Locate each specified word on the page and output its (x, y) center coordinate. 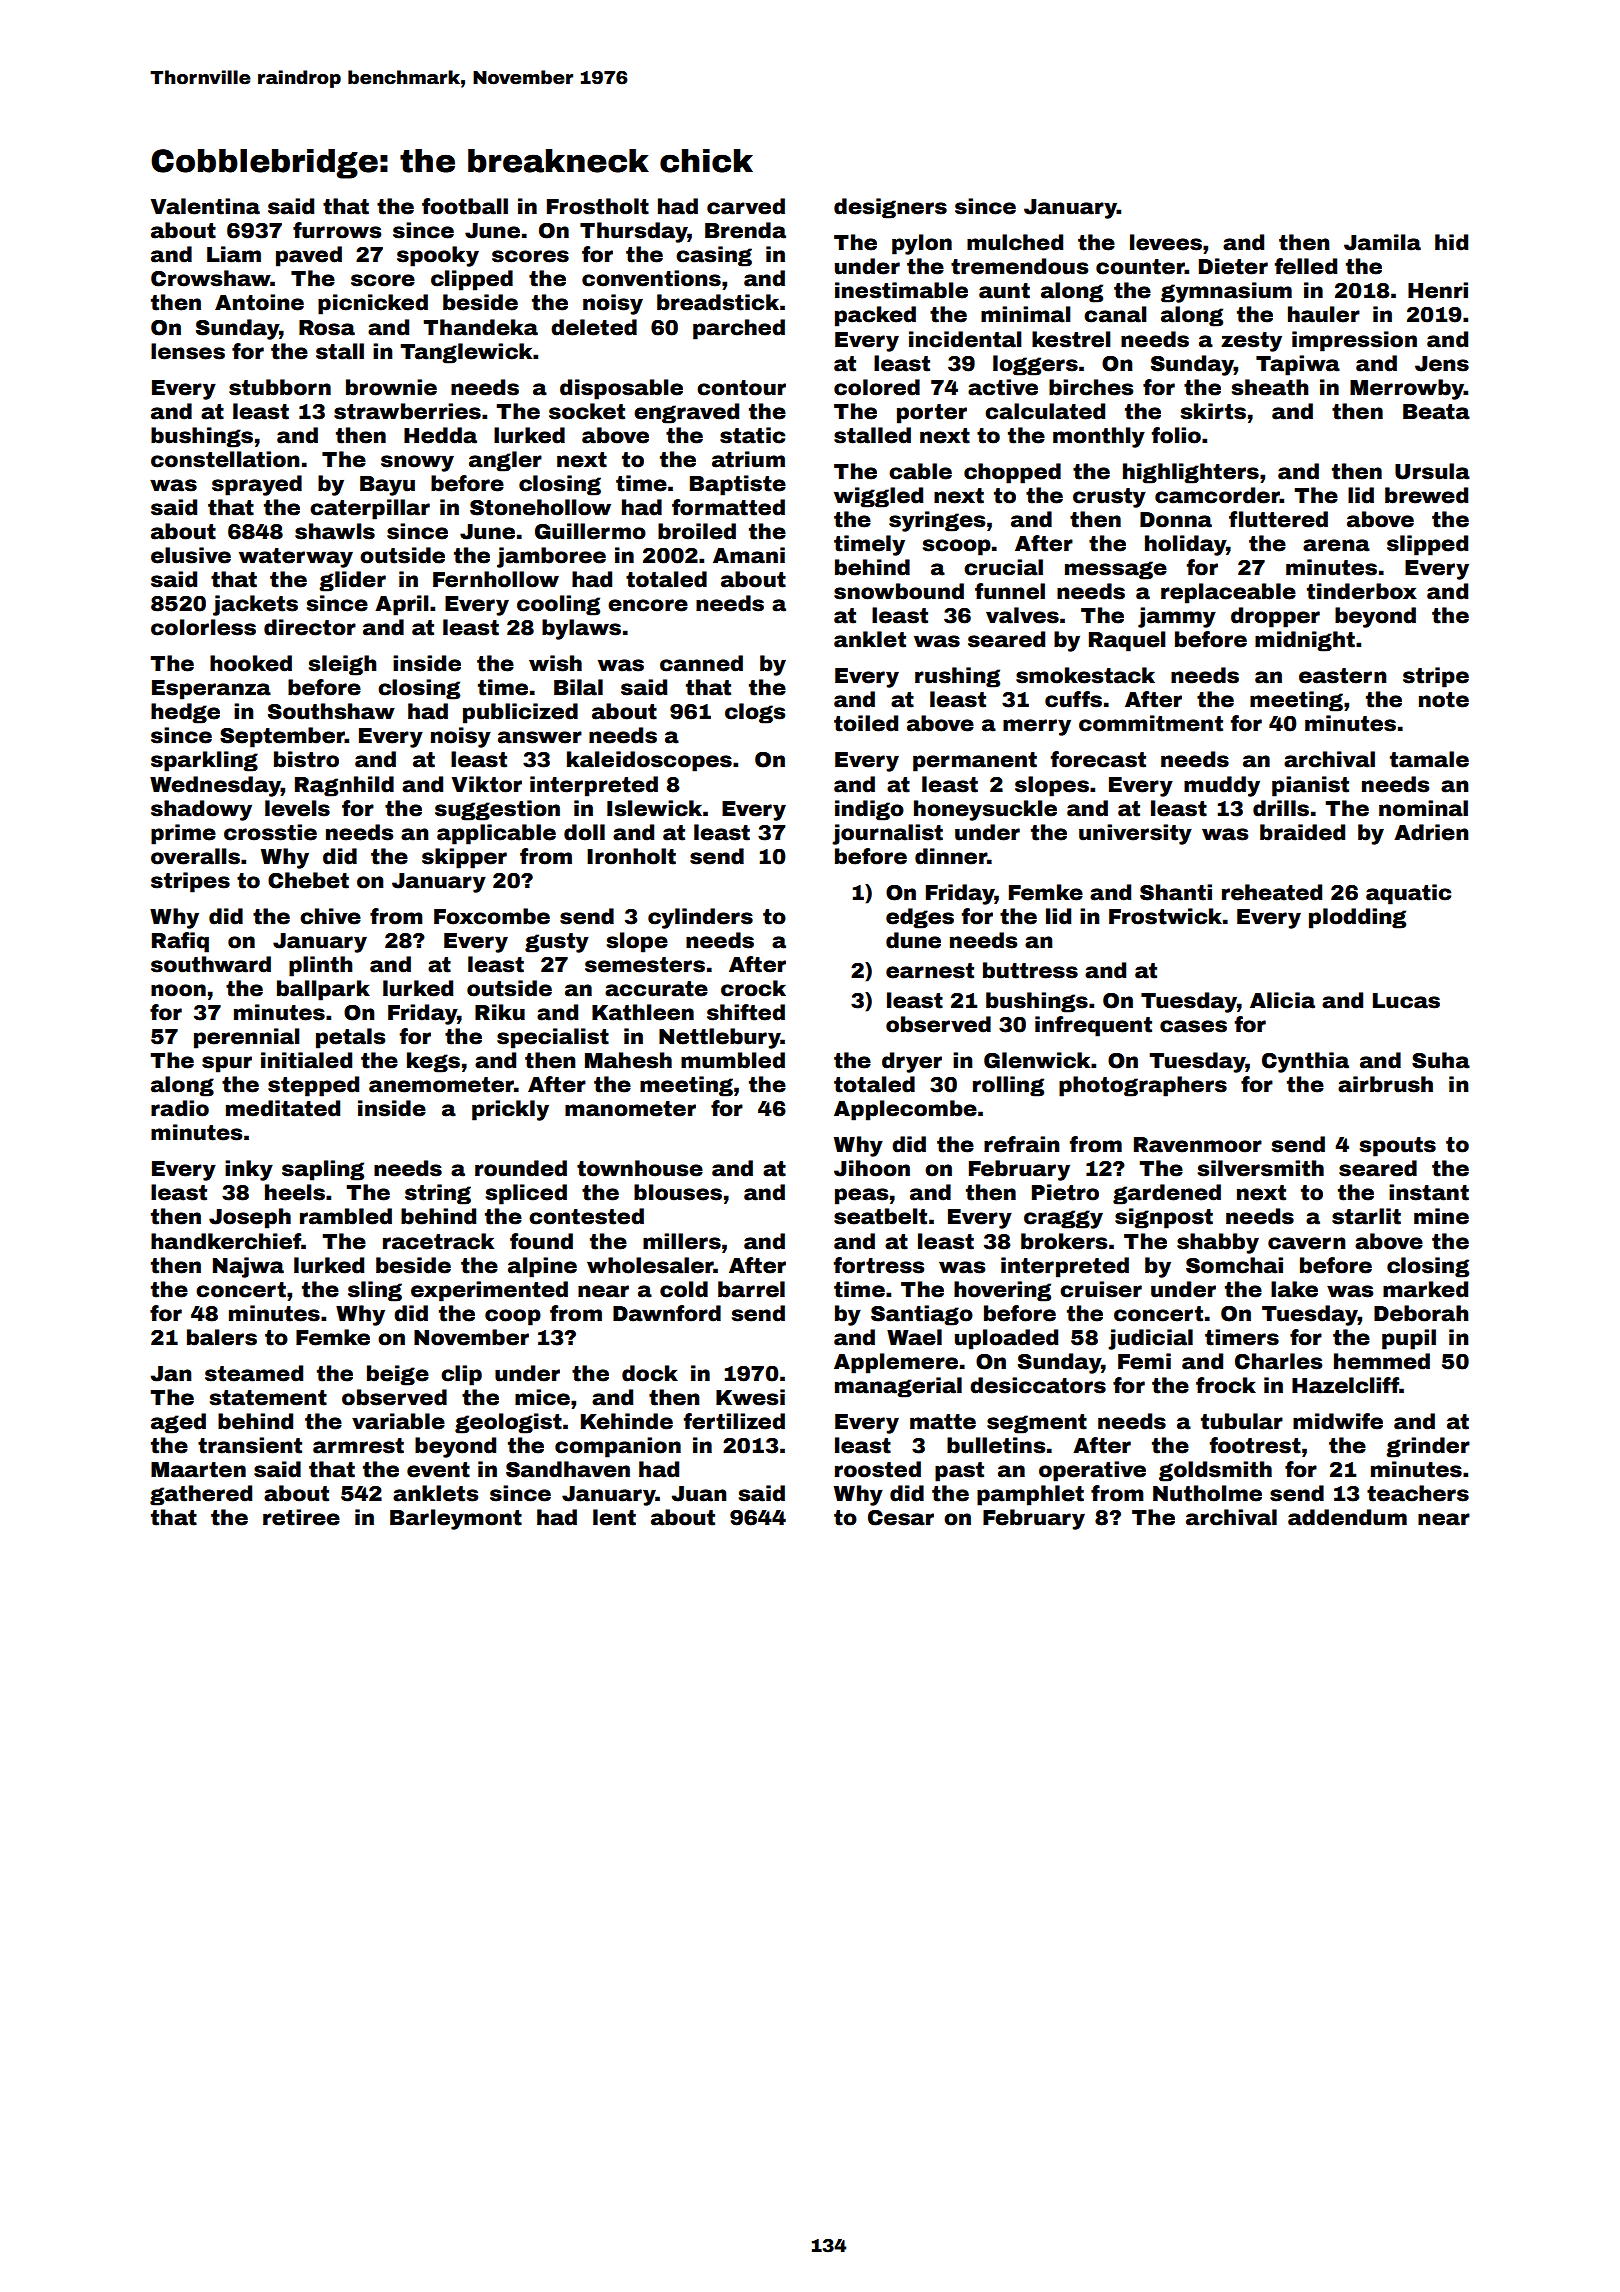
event (438, 1470)
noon (178, 990)
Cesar (901, 1518)
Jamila (1382, 242)
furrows (337, 230)
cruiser (1101, 1289)
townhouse (640, 1168)
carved (746, 206)
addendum (1347, 1517)
